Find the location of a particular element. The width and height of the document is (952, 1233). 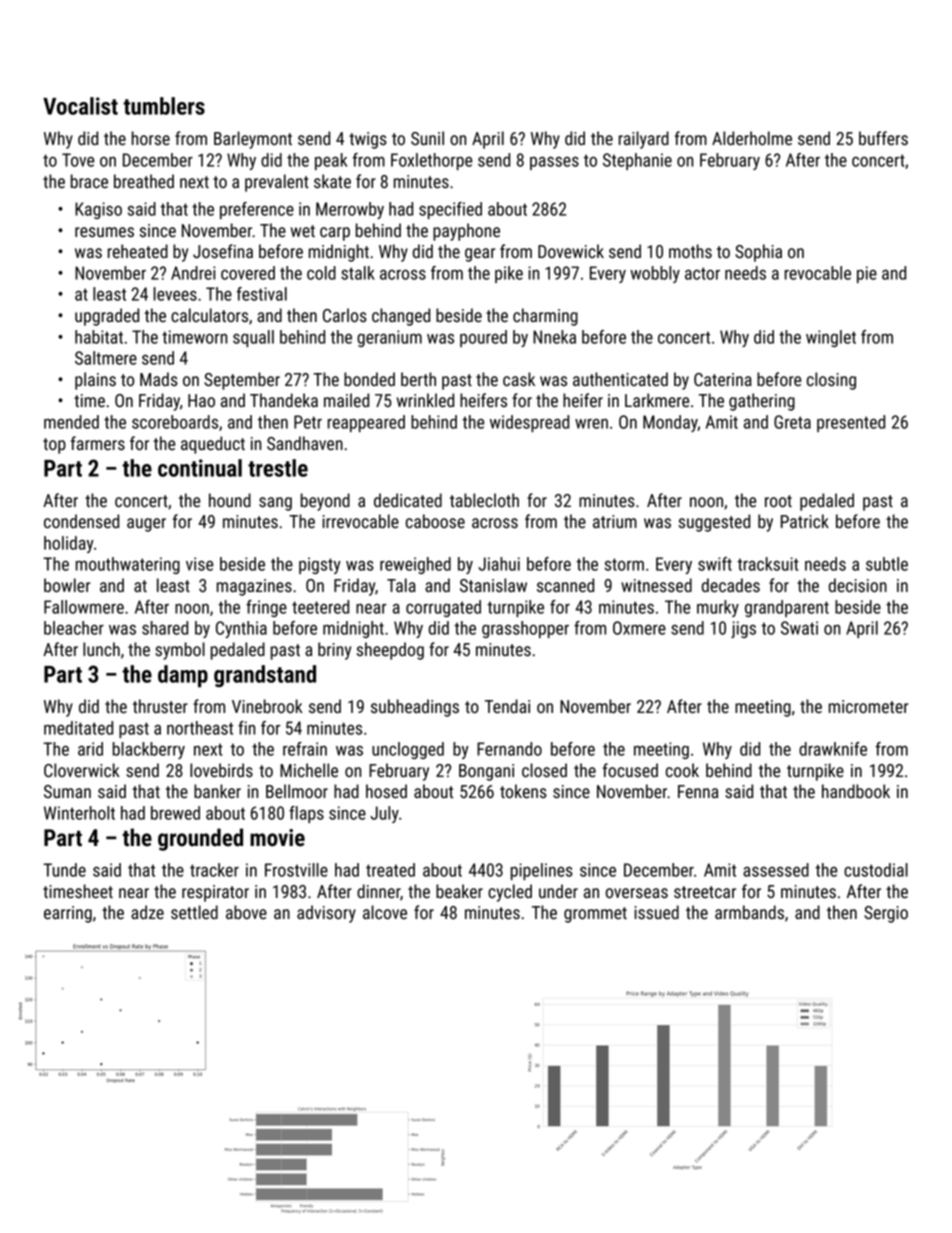

covered is located at coordinates (248, 273).
